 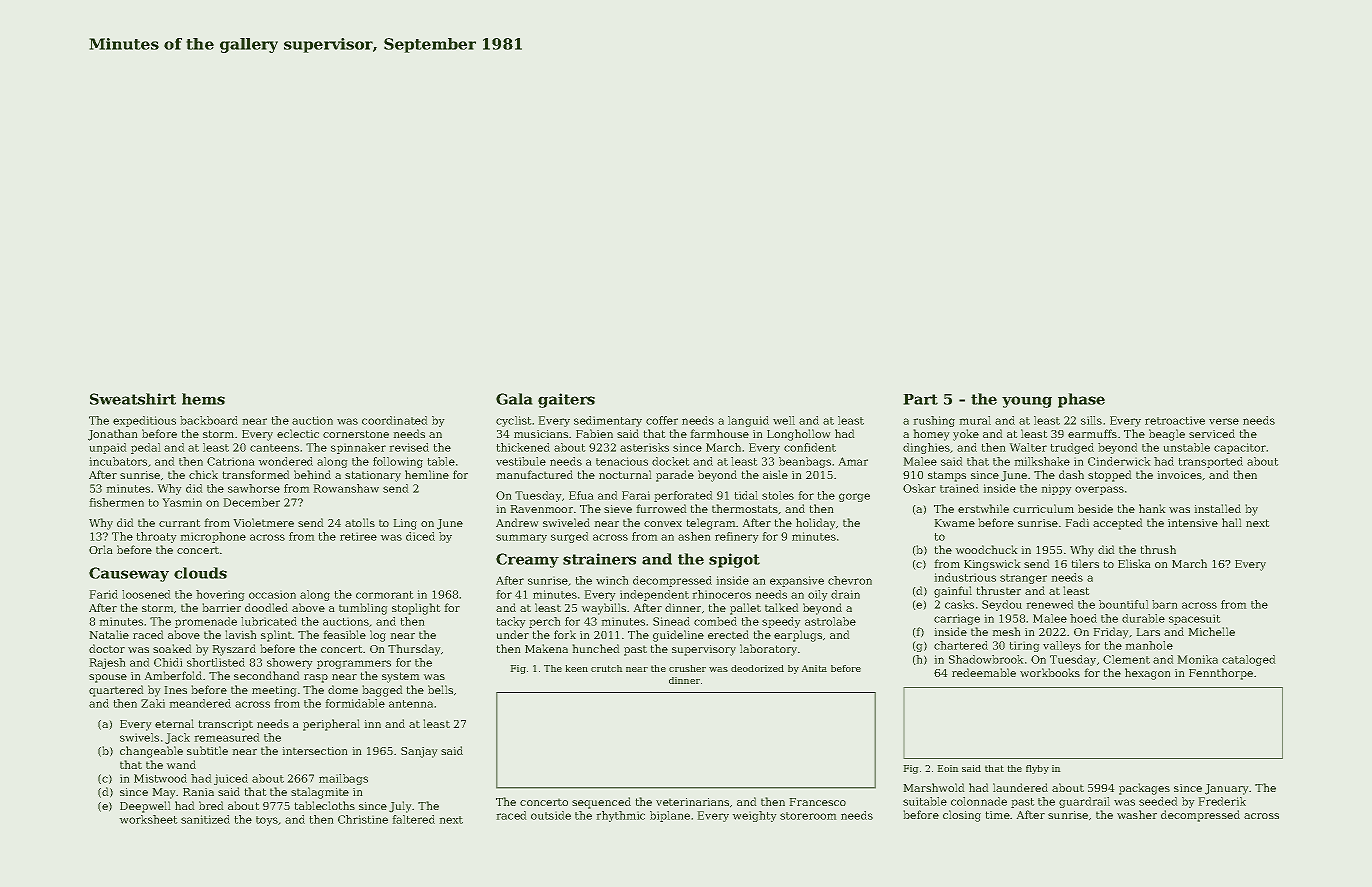 I want to click on phase, so click(x=1081, y=400).
